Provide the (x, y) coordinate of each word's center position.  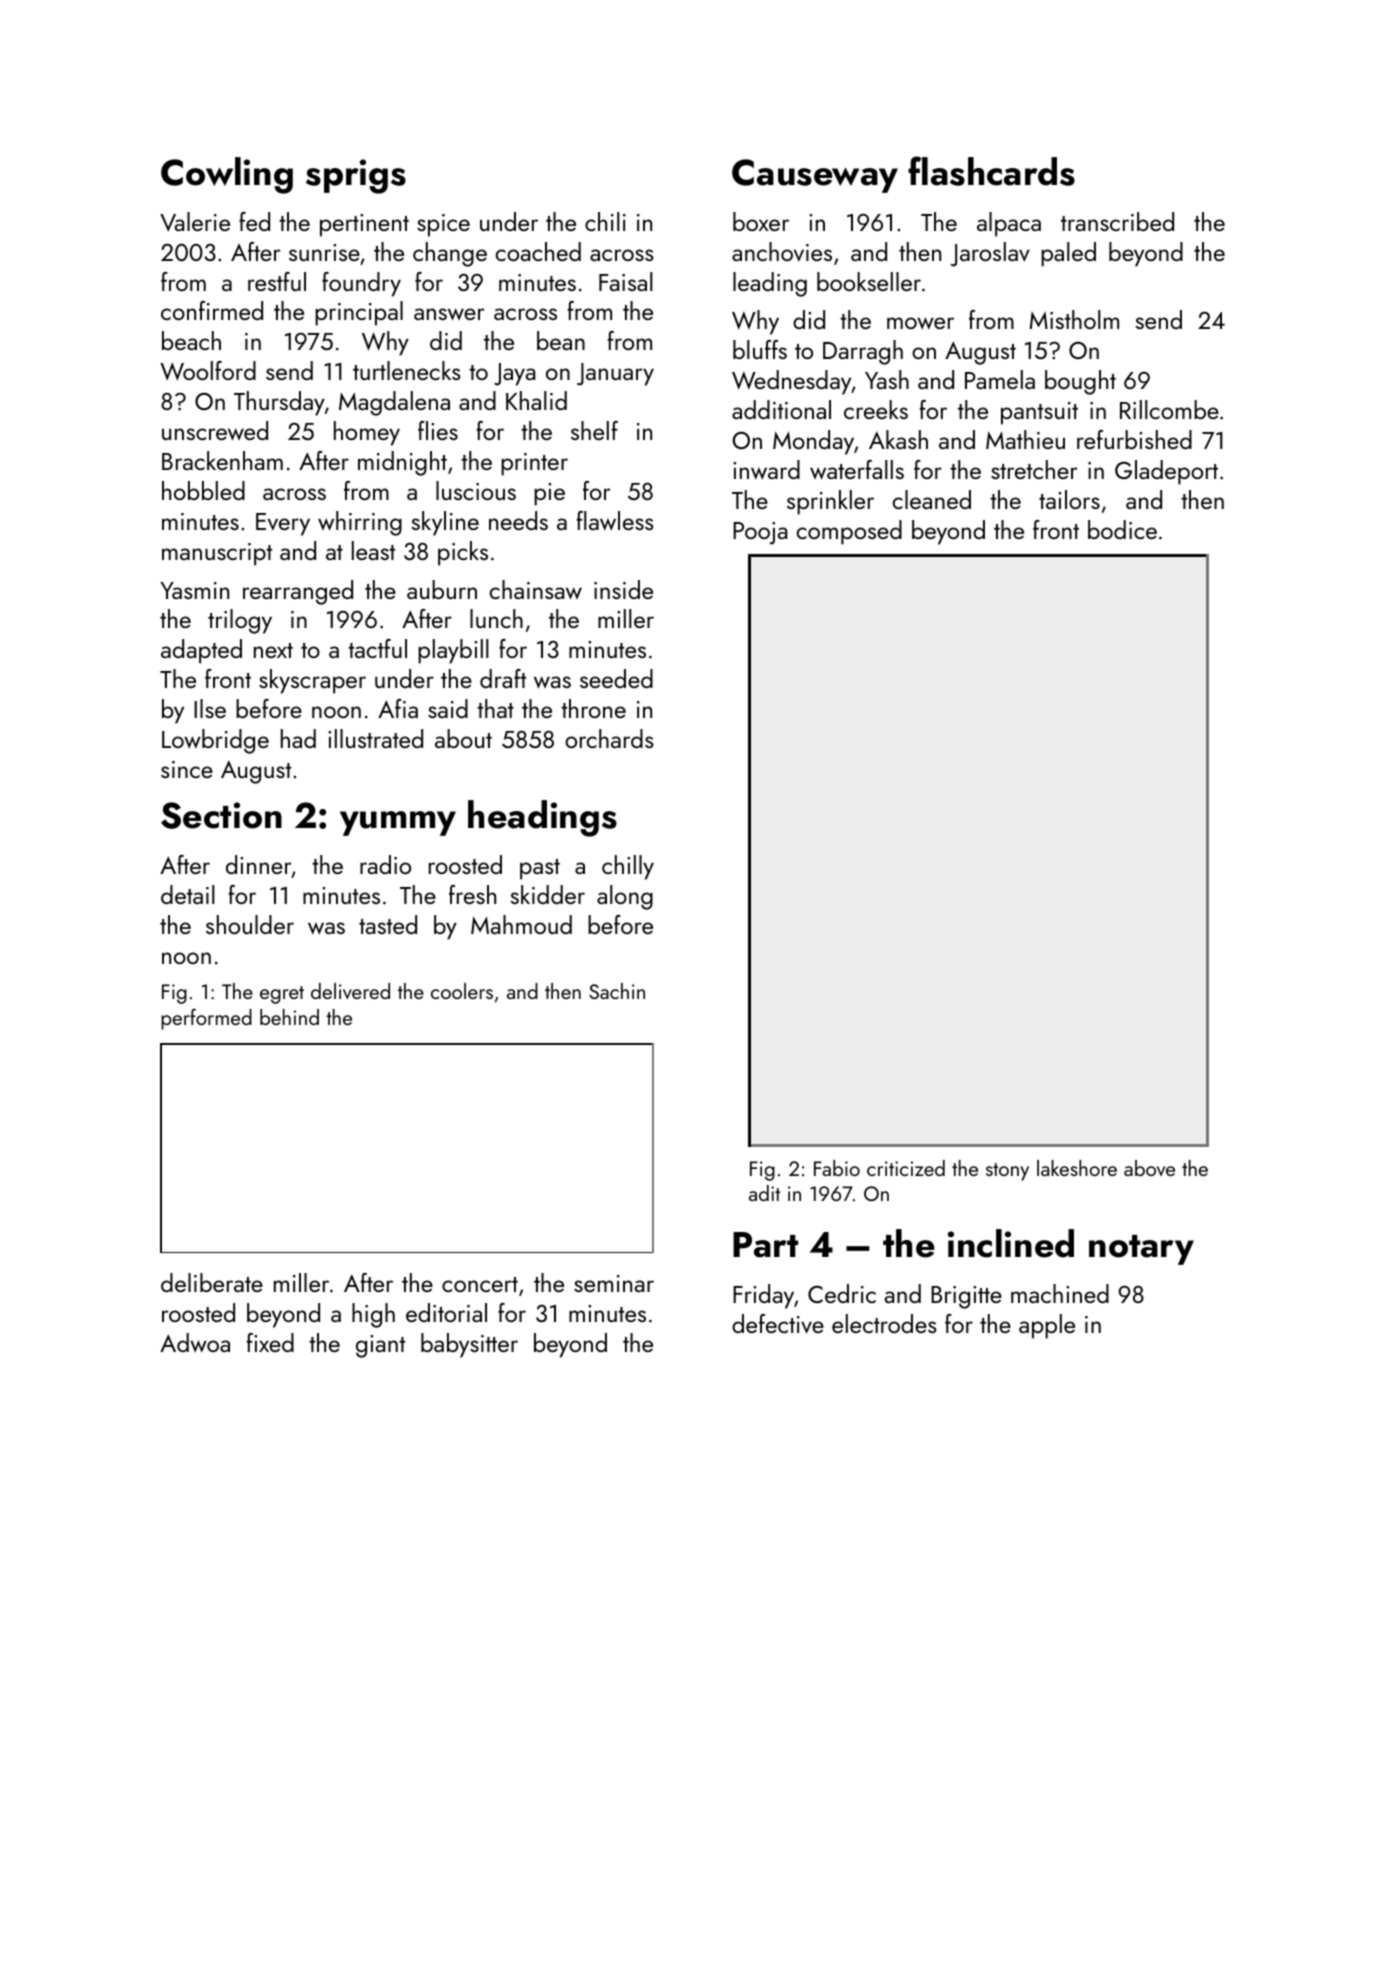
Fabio (837, 1168)
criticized (906, 1168)
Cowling (227, 175)
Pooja (760, 533)
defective (778, 1324)
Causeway (815, 176)
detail (188, 894)
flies (438, 430)
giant (380, 1346)
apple (1047, 1326)
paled (1068, 254)
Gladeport (1166, 472)
